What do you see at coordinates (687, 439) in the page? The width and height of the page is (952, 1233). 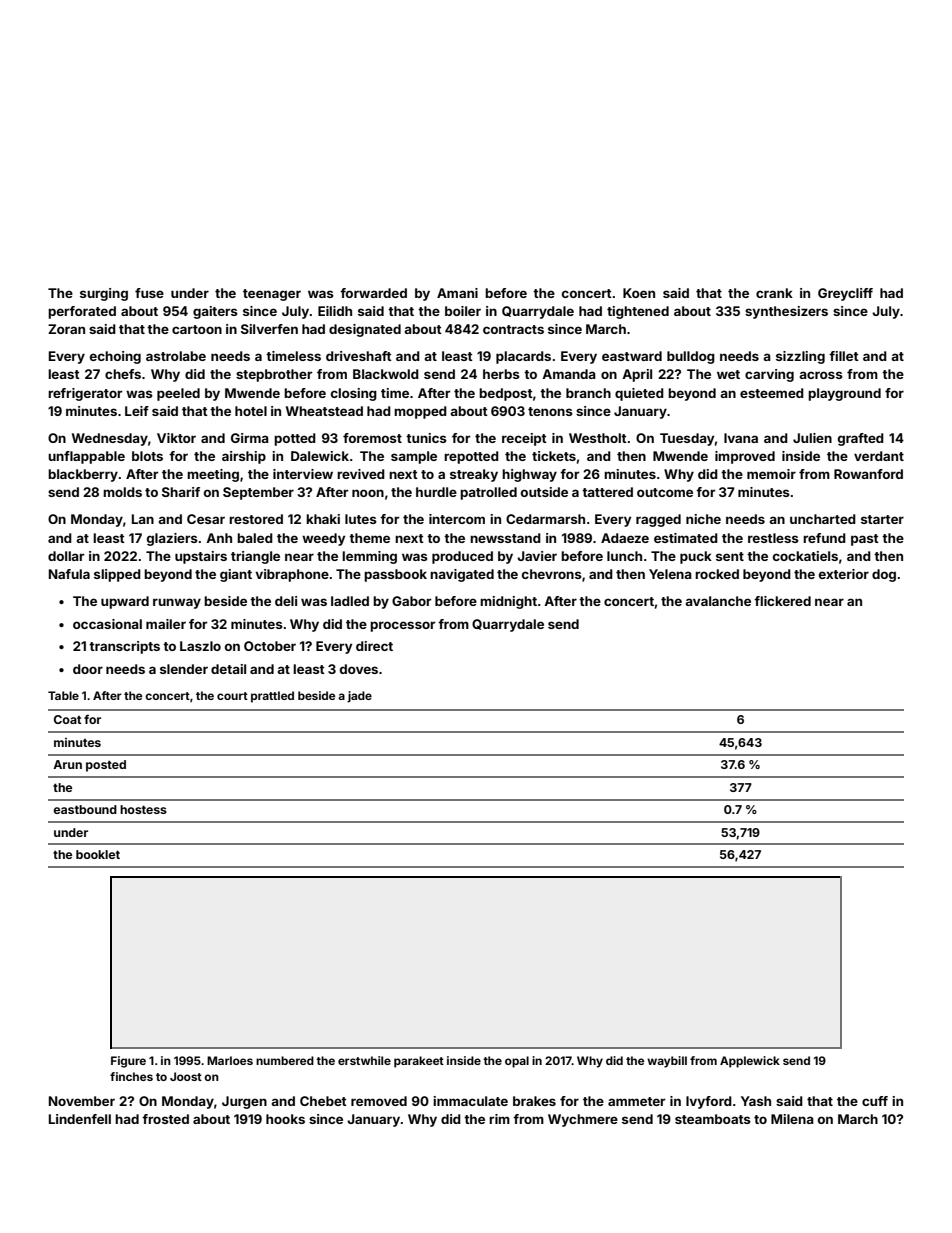 I see `Tuesday` at bounding box center [687, 439].
